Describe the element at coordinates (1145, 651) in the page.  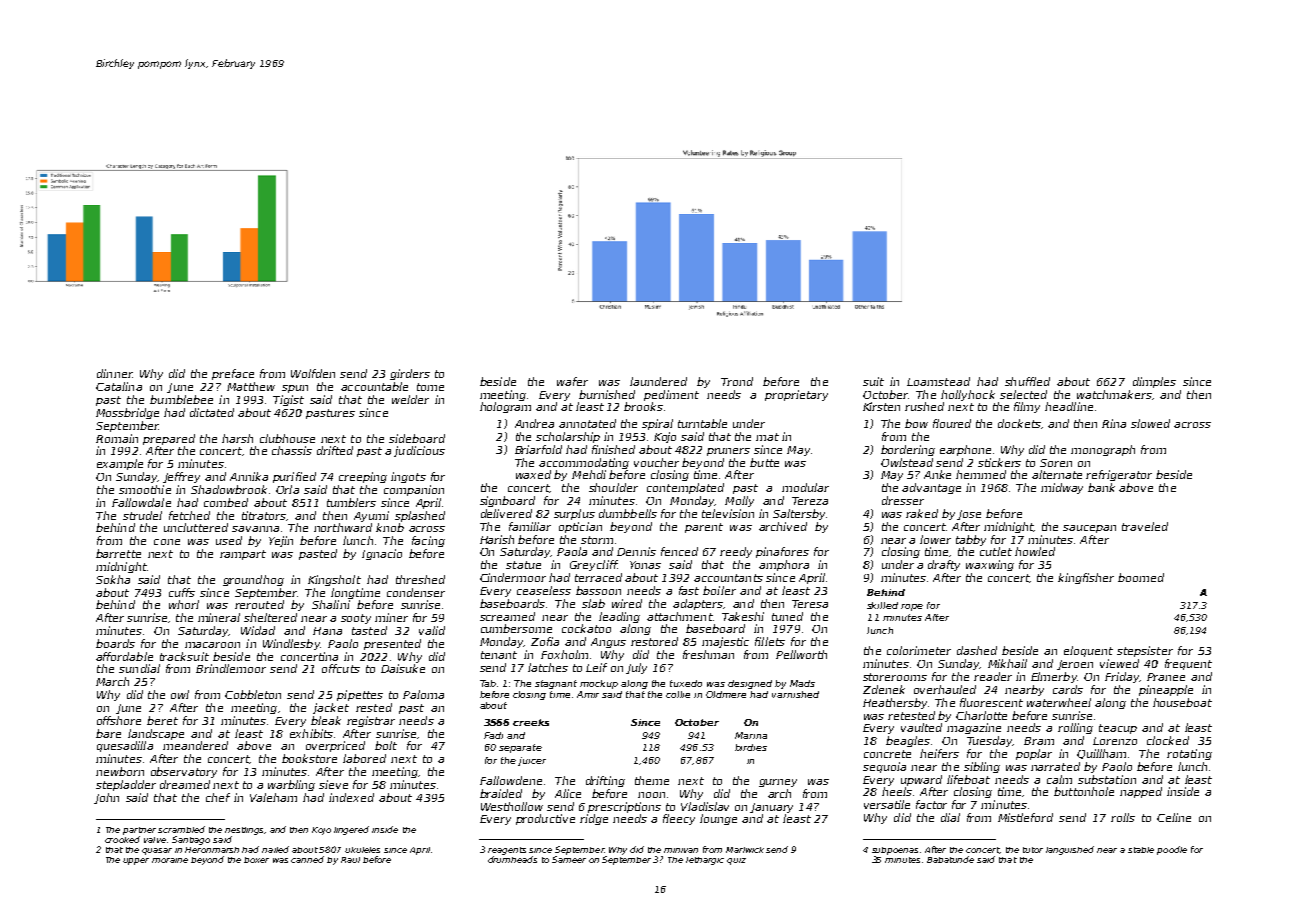
I see `stepsister` at that location.
